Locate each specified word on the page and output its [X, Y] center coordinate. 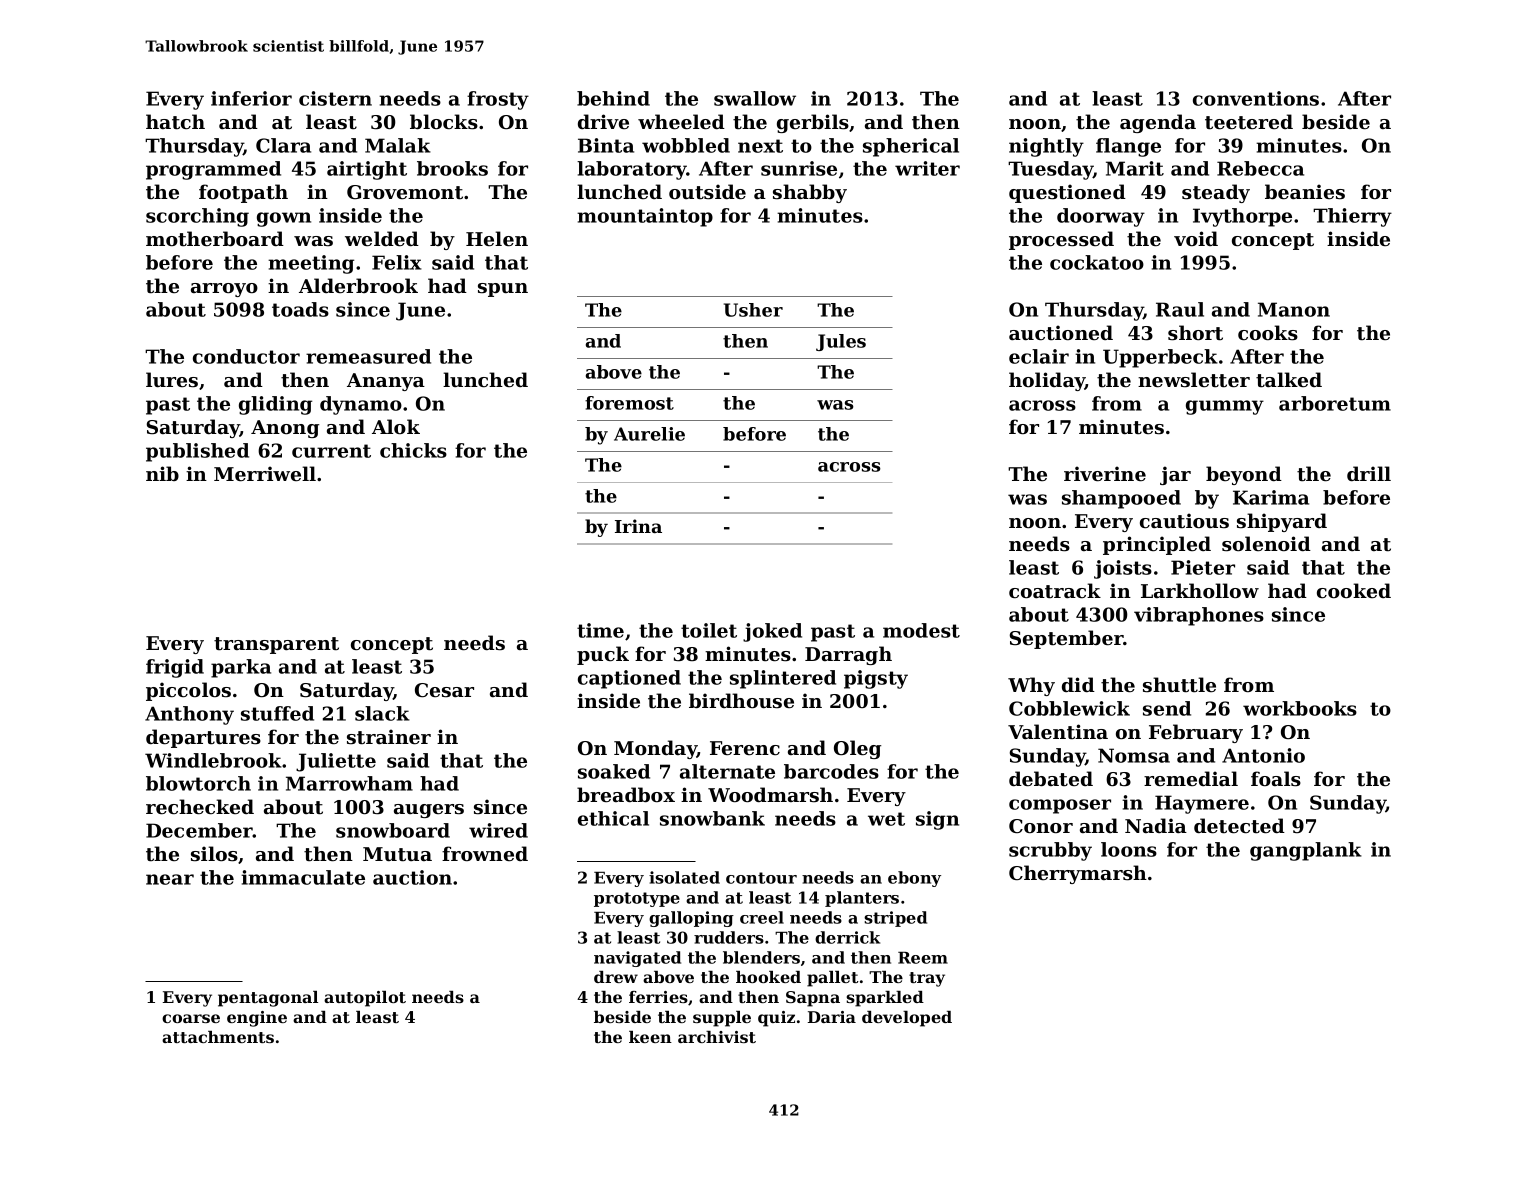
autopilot [365, 999]
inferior [251, 98]
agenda [1158, 123]
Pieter [1203, 567]
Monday [655, 749]
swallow [755, 98]
